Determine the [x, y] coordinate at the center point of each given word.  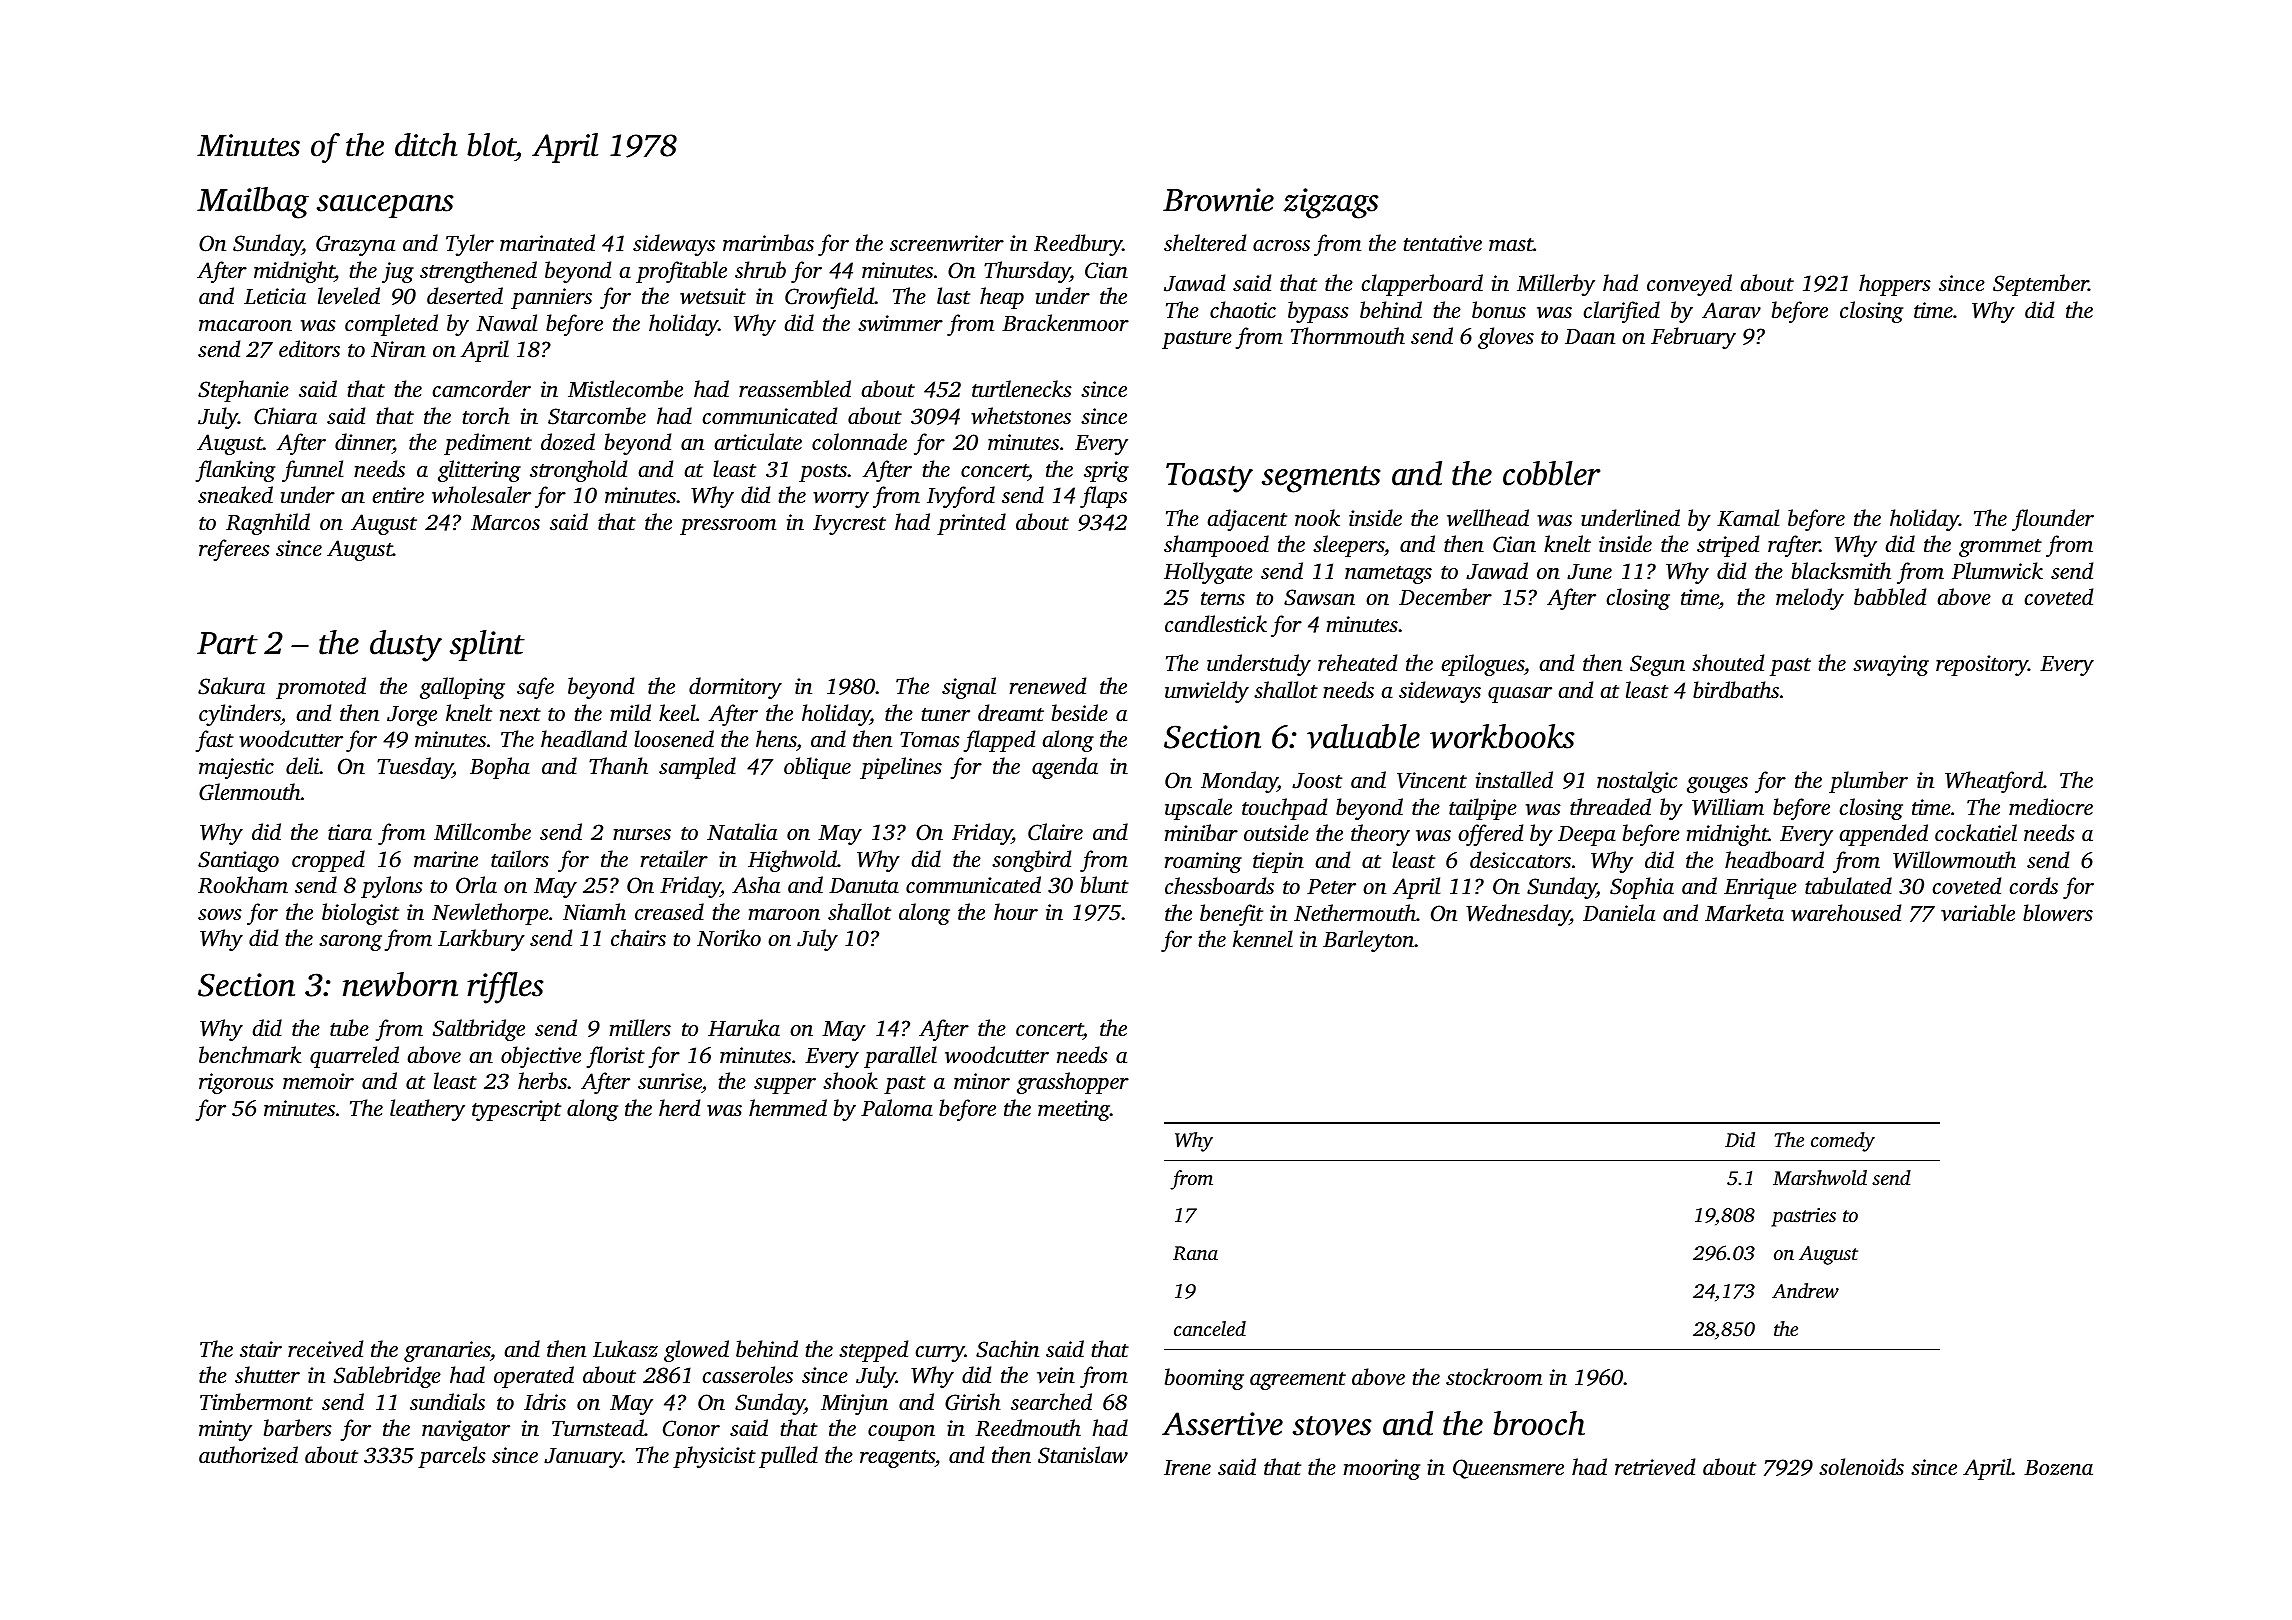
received [325, 1348]
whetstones [1021, 416]
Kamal [1748, 518]
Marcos [505, 522]
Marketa [1744, 912]
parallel [900, 1057]
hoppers [1895, 285]
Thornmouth [1348, 335]
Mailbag [253, 203]
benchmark [250, 1054]
